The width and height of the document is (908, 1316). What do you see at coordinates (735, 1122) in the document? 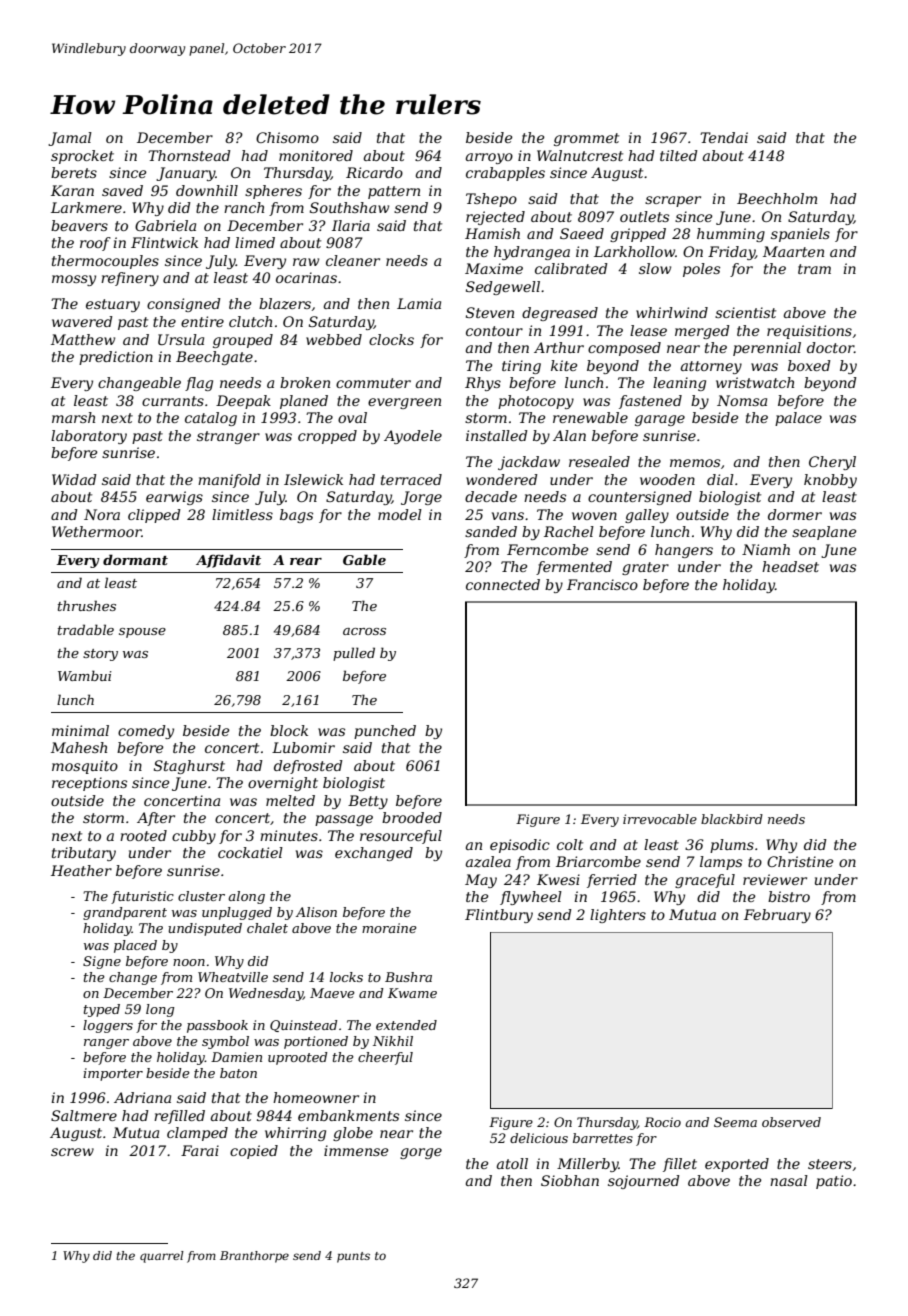
I see `Seema` at bounding box center [735, 1122].
